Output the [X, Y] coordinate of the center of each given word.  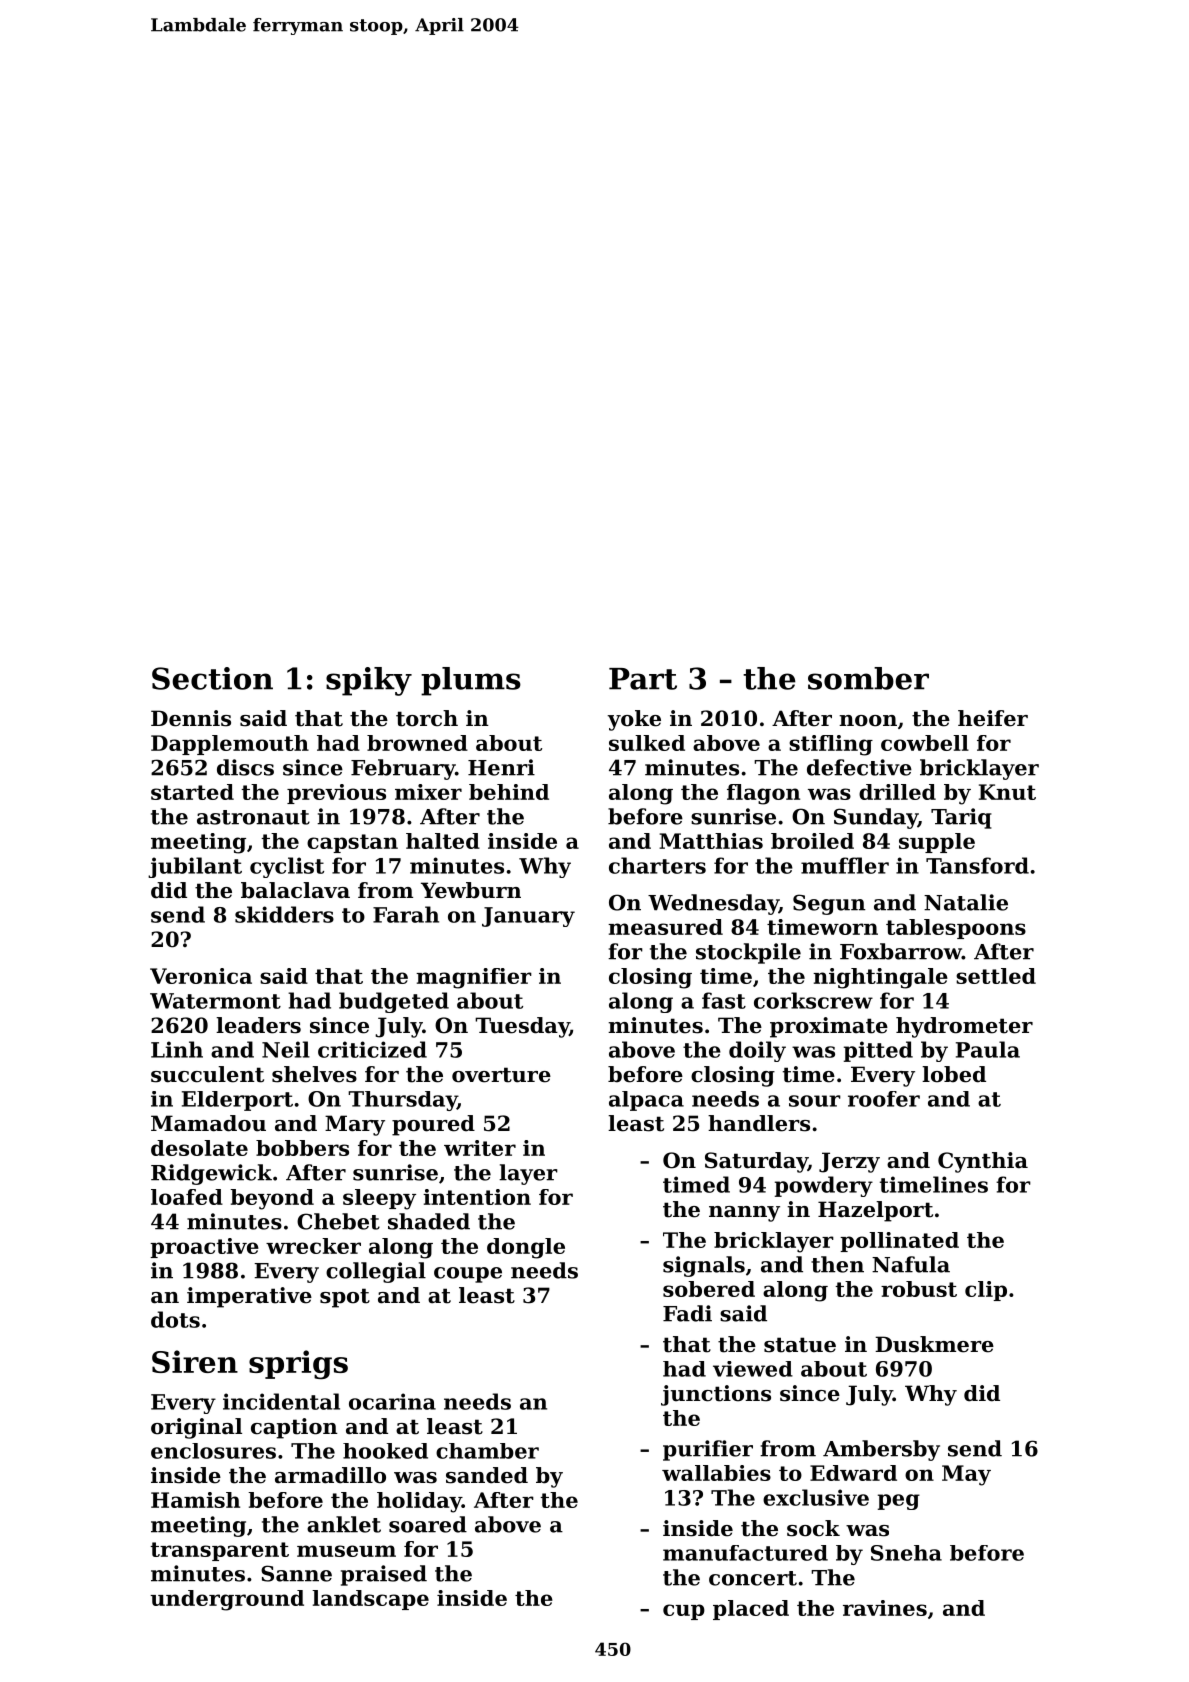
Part [643, 679]
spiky [369, 681]
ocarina [392, 1401]
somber [868, 678]
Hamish [195, 1500]
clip [986, 1291]
